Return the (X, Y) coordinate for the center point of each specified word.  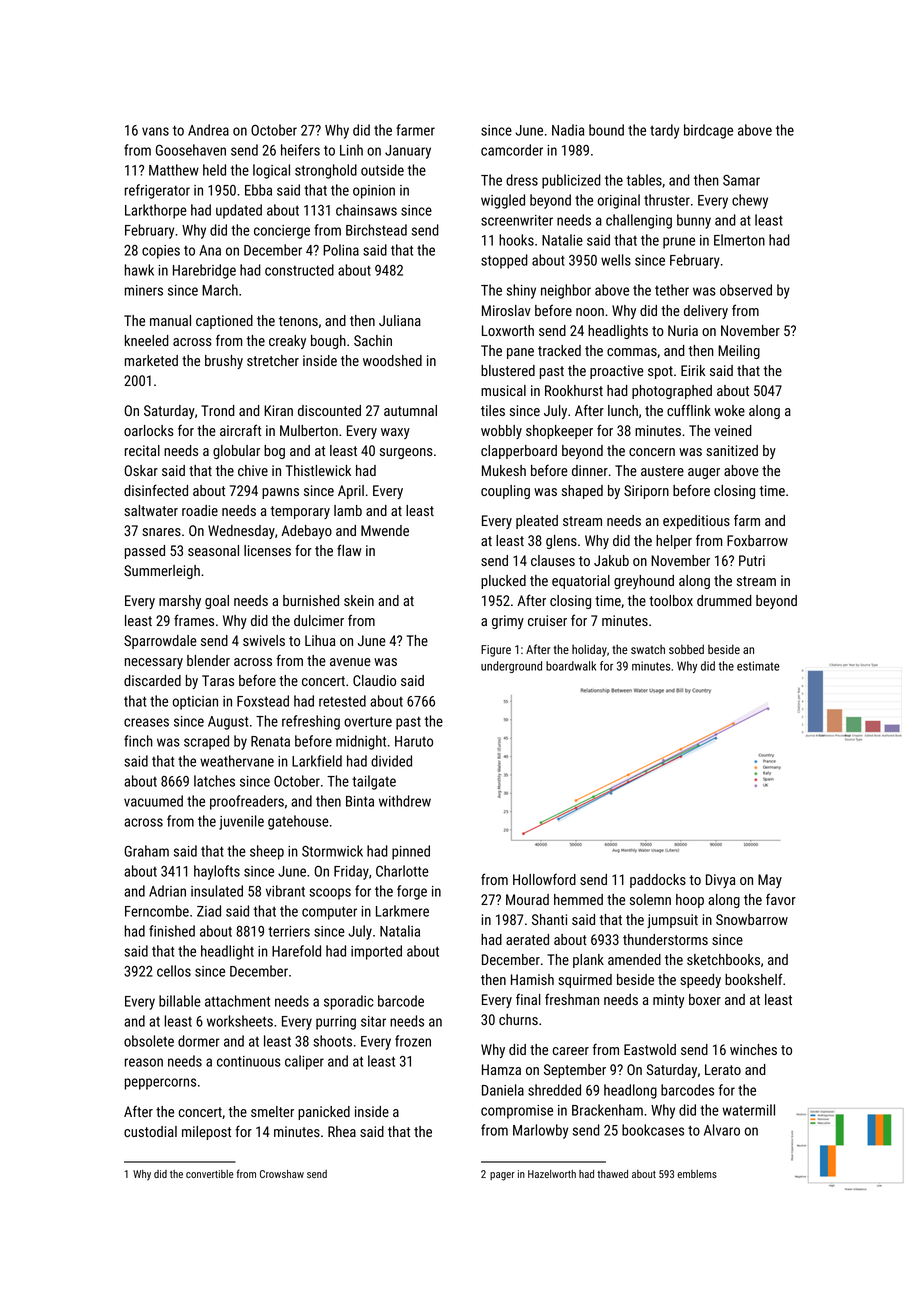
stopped (504, 261)
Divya (720, 881)
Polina (341, 250)
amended (634, 959)
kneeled (147, 340)
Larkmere (402, 911)
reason (144, 1062)
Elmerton (739, 240)
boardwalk (571, 666)
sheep (267, 852)
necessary (154, 663)
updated (239, 211)
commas (632, 352)
